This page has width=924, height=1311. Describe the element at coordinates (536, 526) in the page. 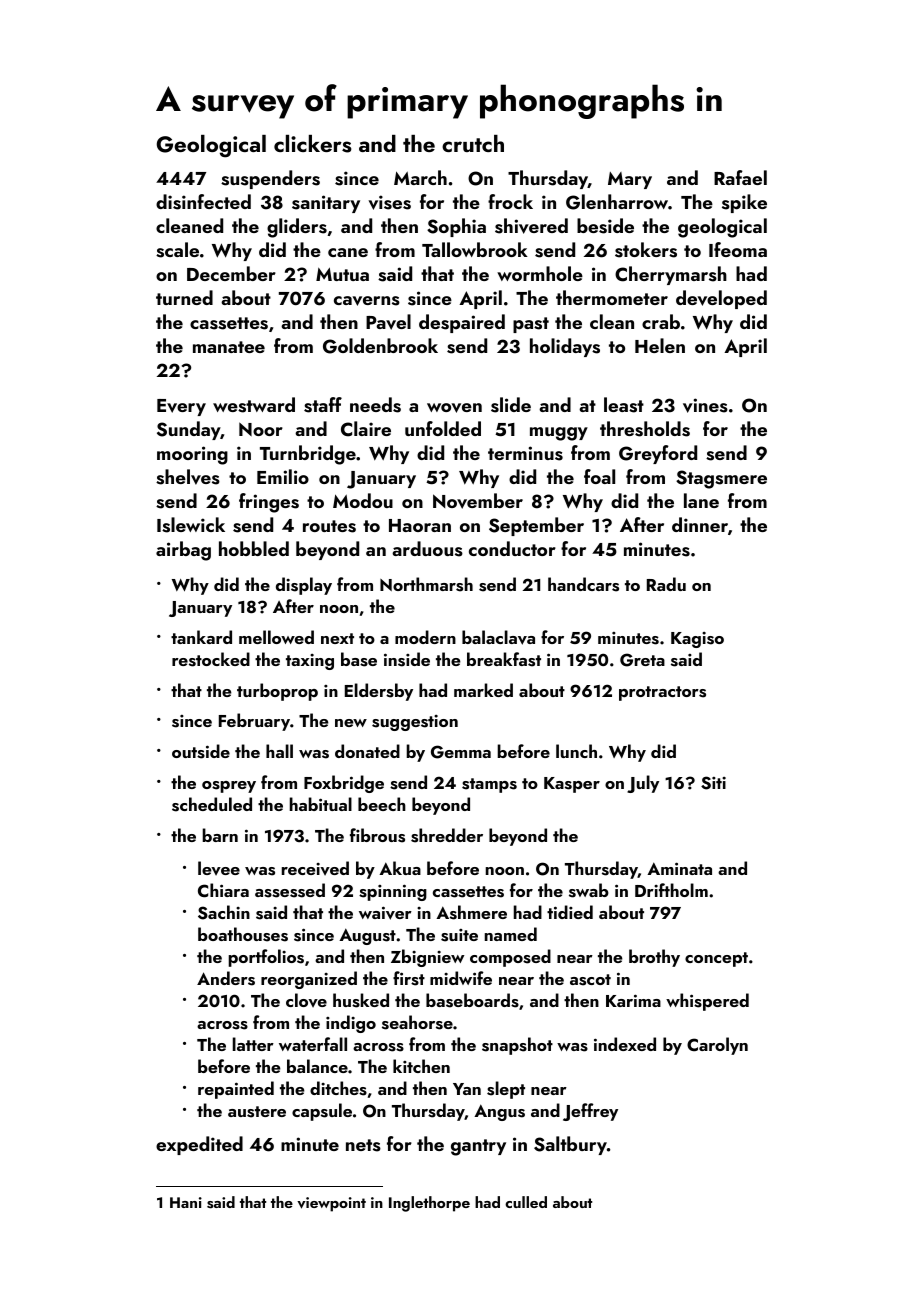

I see `September` at that location.
